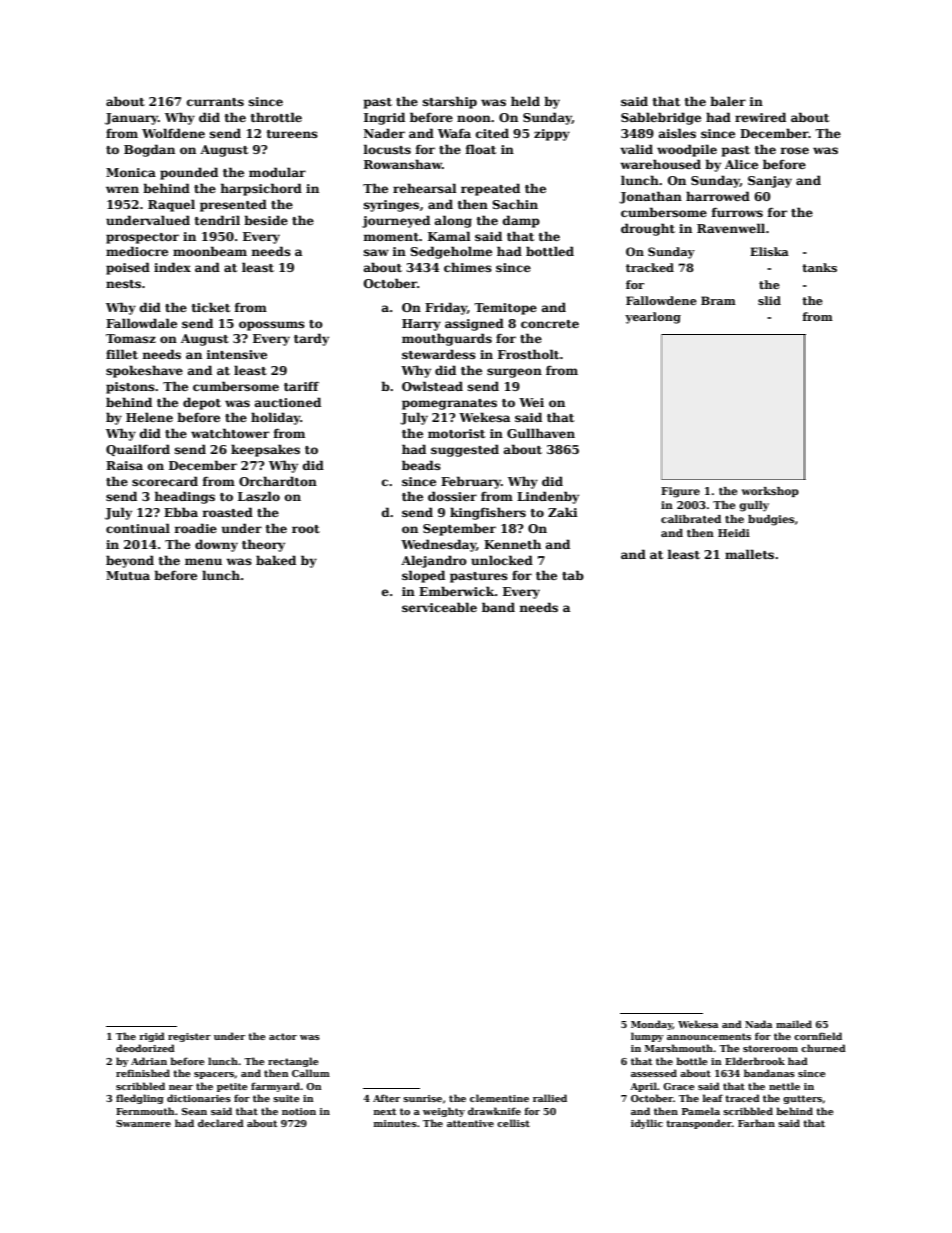 This screenshot has height=1233, width=952. I want to click on January, so click(131, 119).
